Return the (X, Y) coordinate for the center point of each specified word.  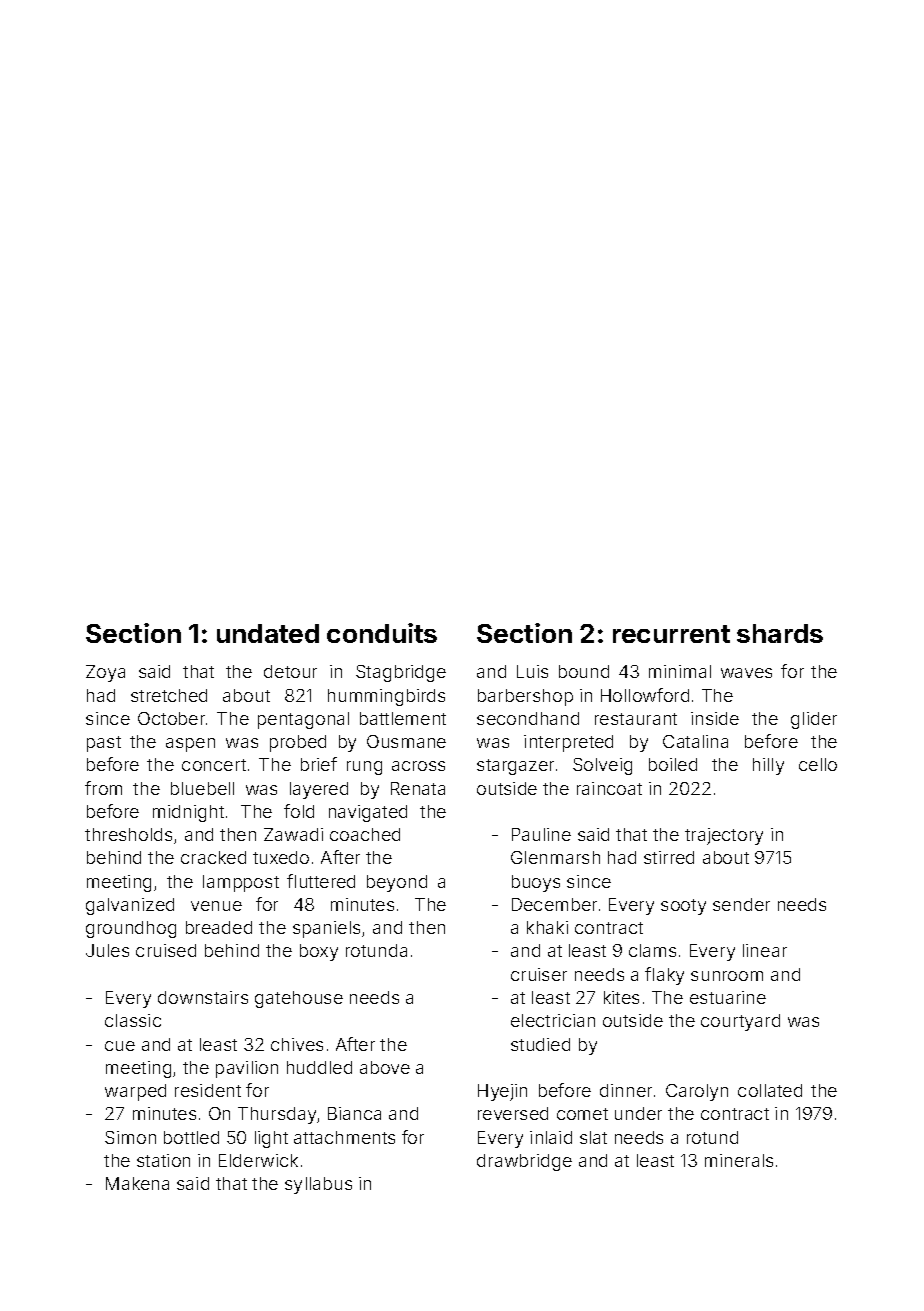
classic (133, 1020)
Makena (137, 1183)
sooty (683, 907)
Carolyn (697, 1092)
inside (715, 718)
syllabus (318, 1185)
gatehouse (299, 999)
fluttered (321, 881)
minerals (739, 1160)
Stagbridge (401, 673)
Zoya (105, 673)
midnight (188, 813)
